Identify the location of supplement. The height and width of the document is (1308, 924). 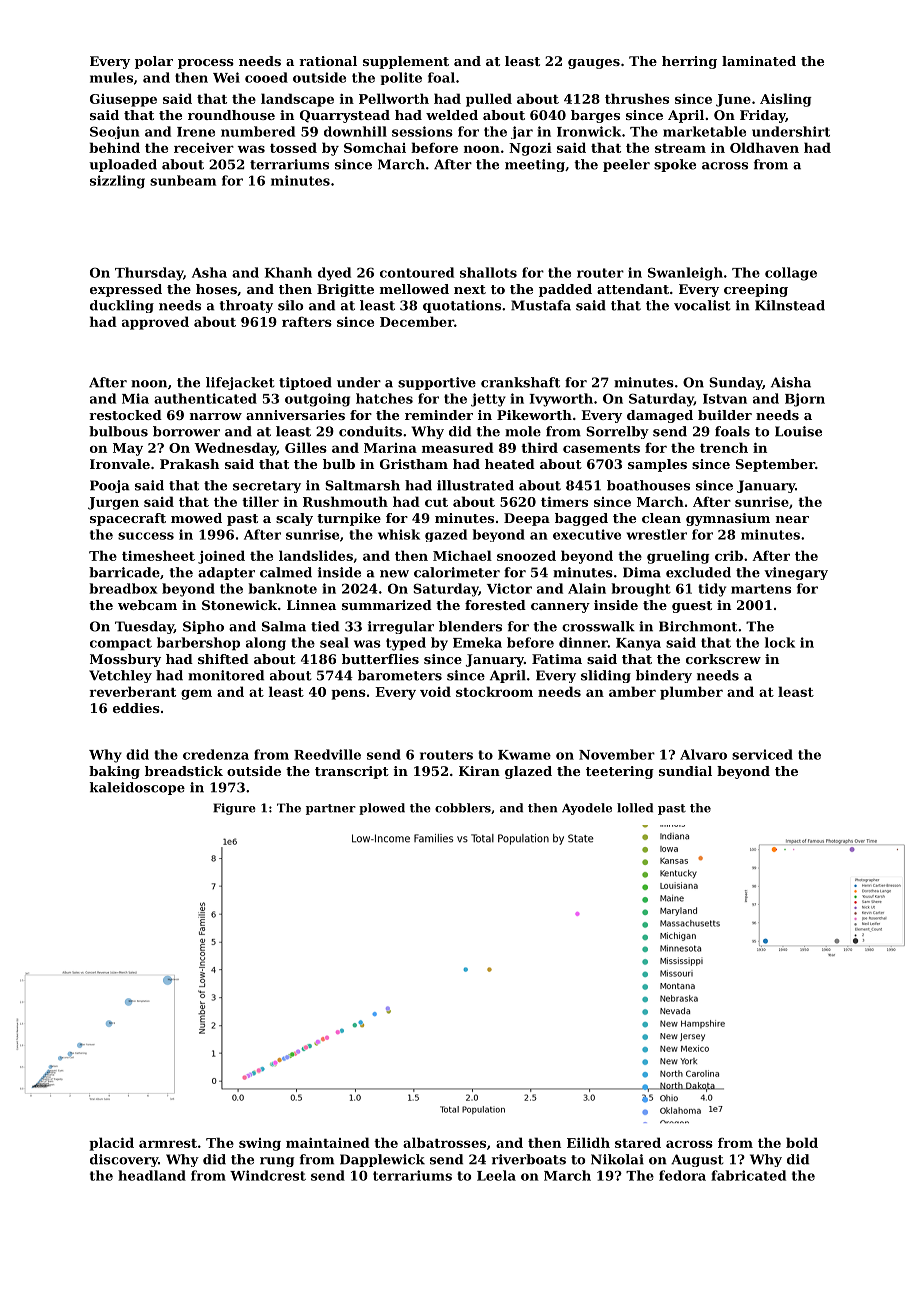
(406, 62).
